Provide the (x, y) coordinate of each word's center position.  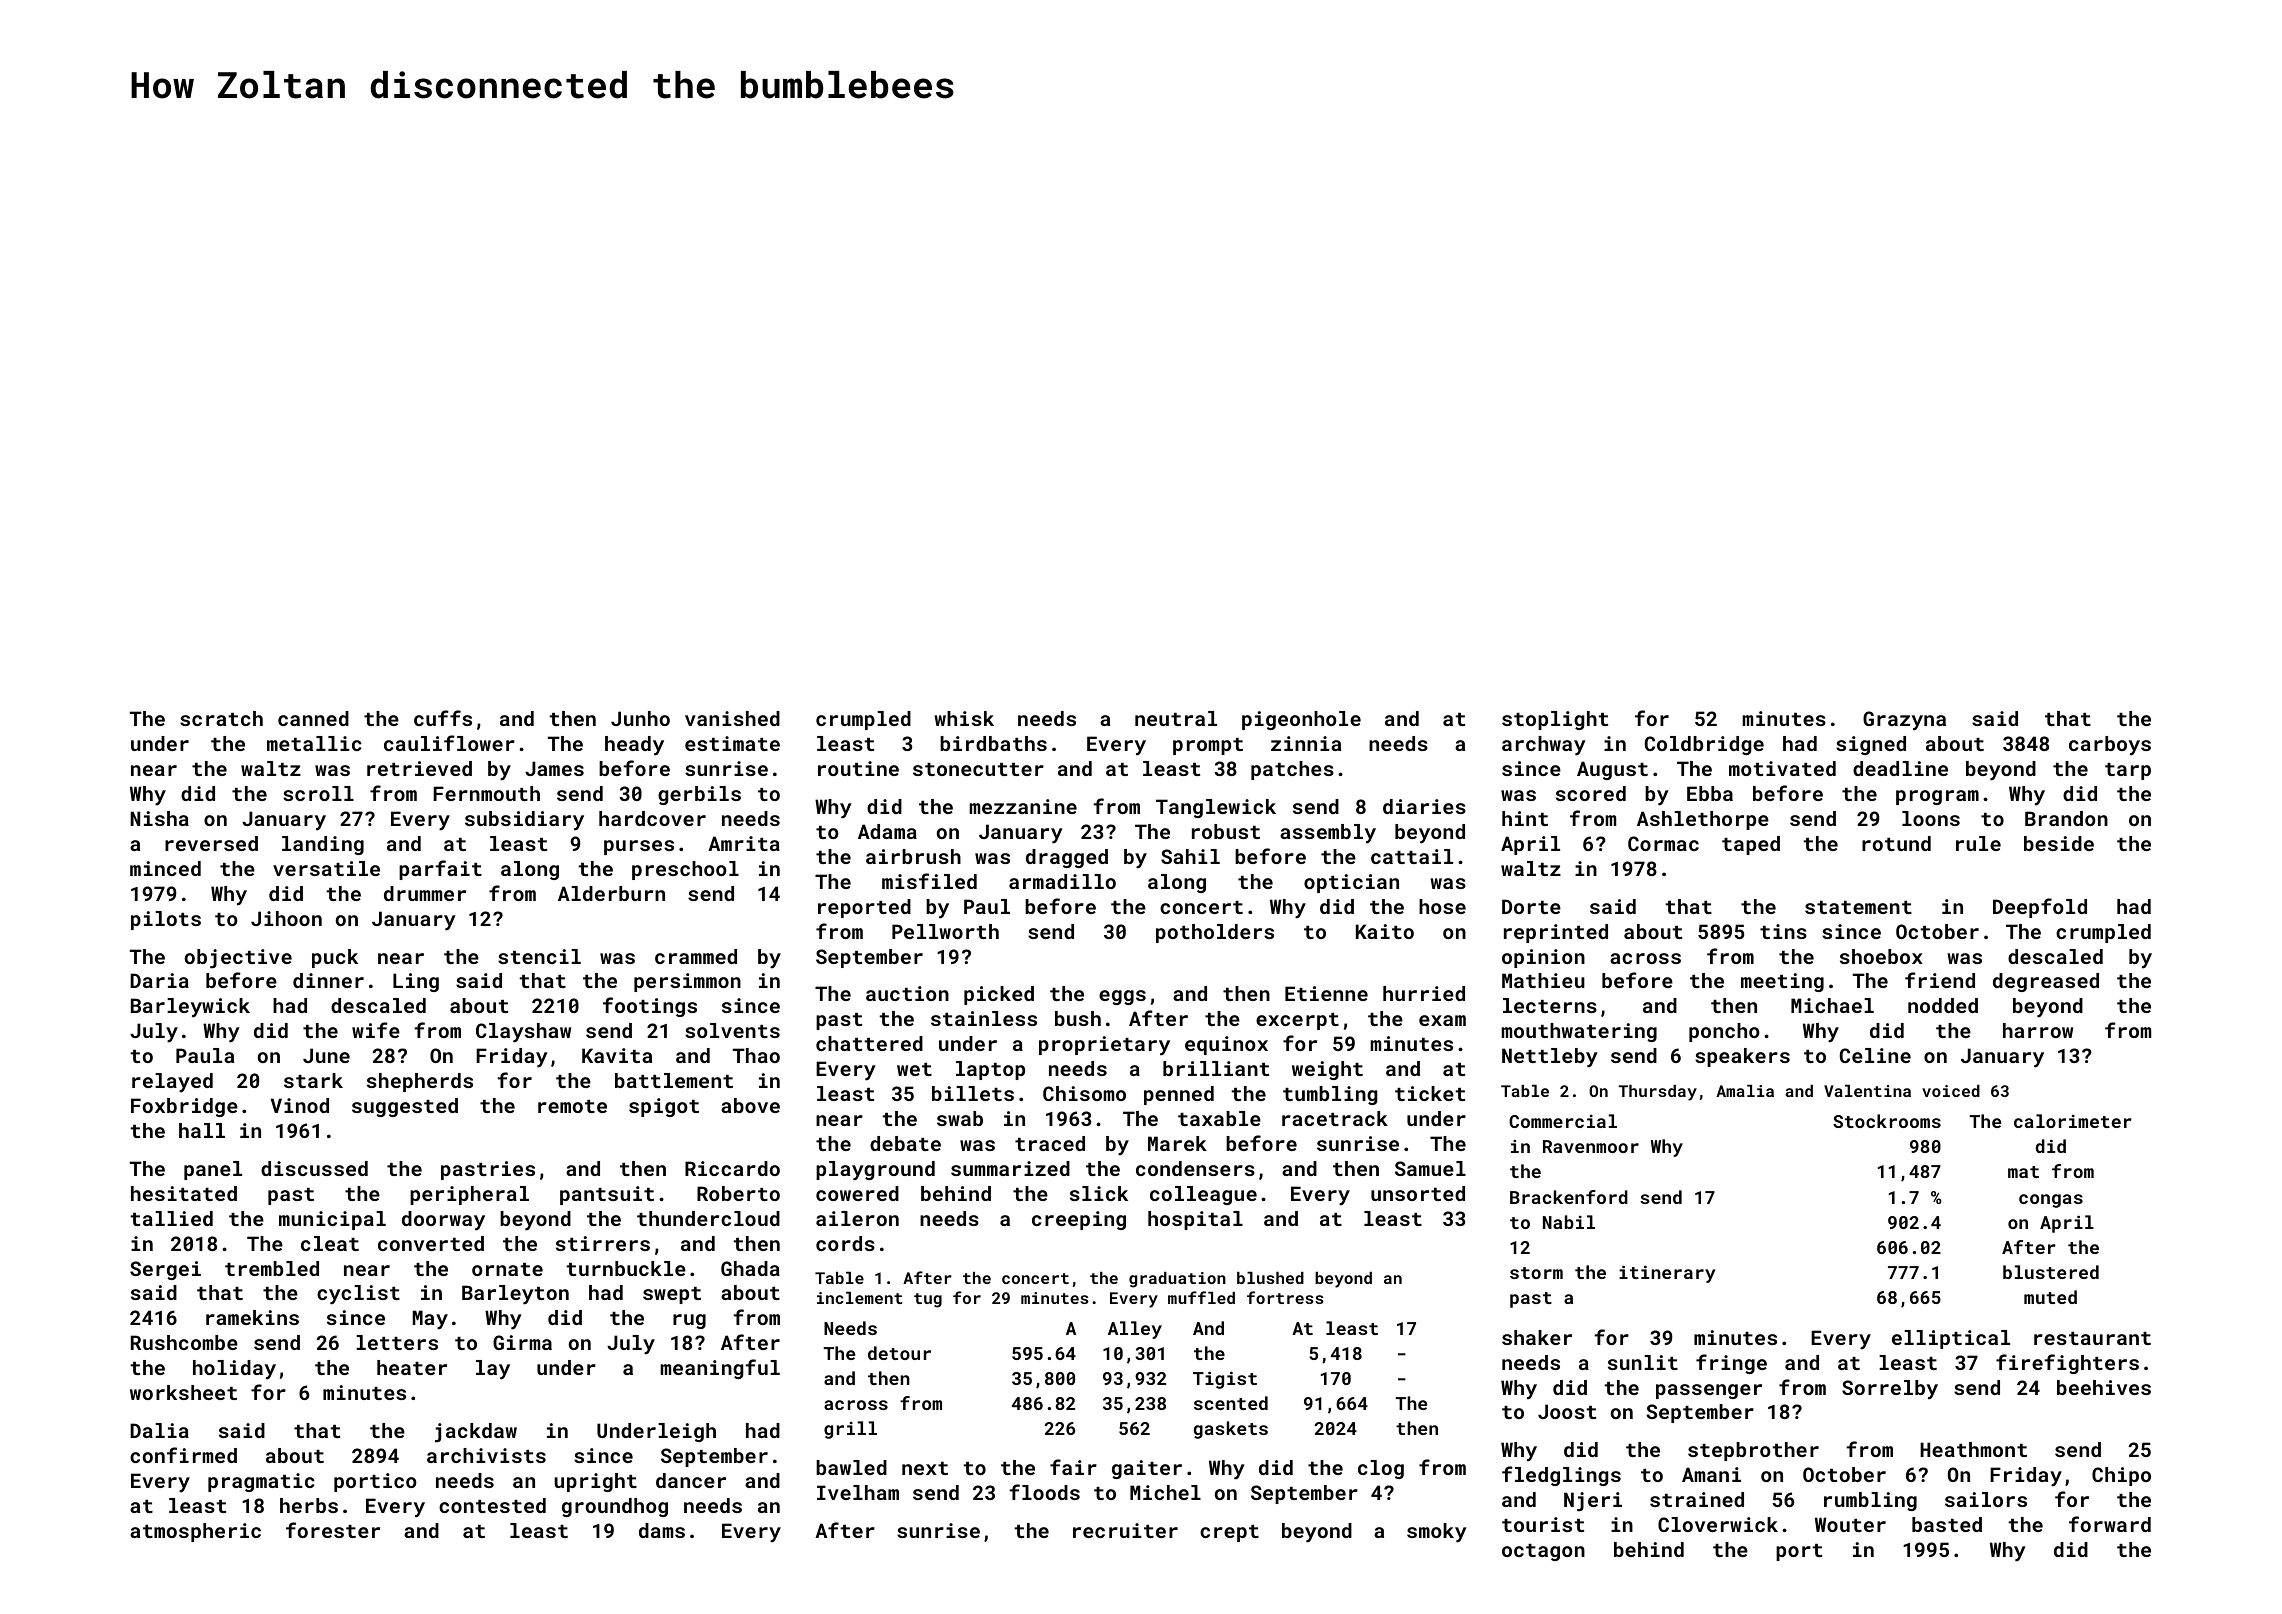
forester (333, 1530)
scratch (221, 718)
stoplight (1555, 720)
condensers (1195, 1168)
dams (662, 1530)
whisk (964, 718)
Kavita (617, 1055)
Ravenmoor (1591, 1146)
